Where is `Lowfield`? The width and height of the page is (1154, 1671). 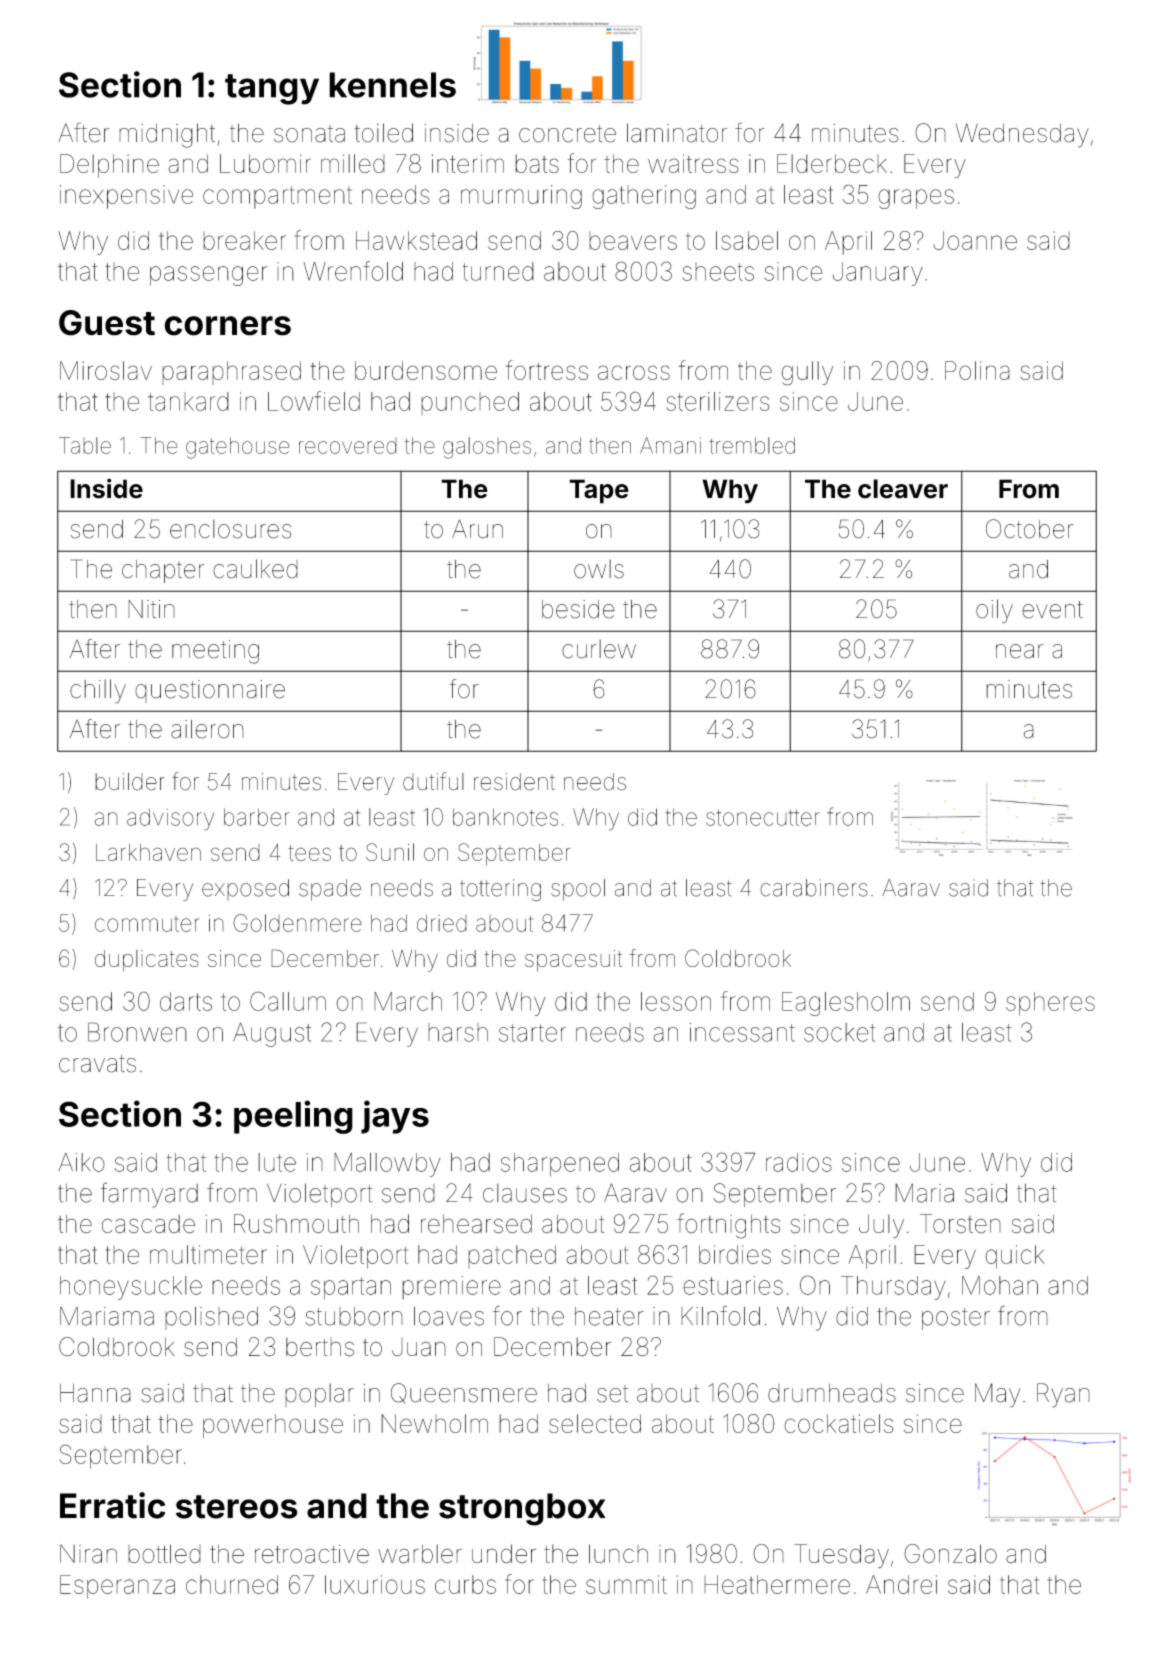 Lowfield is located at coordinates (314, 401).
